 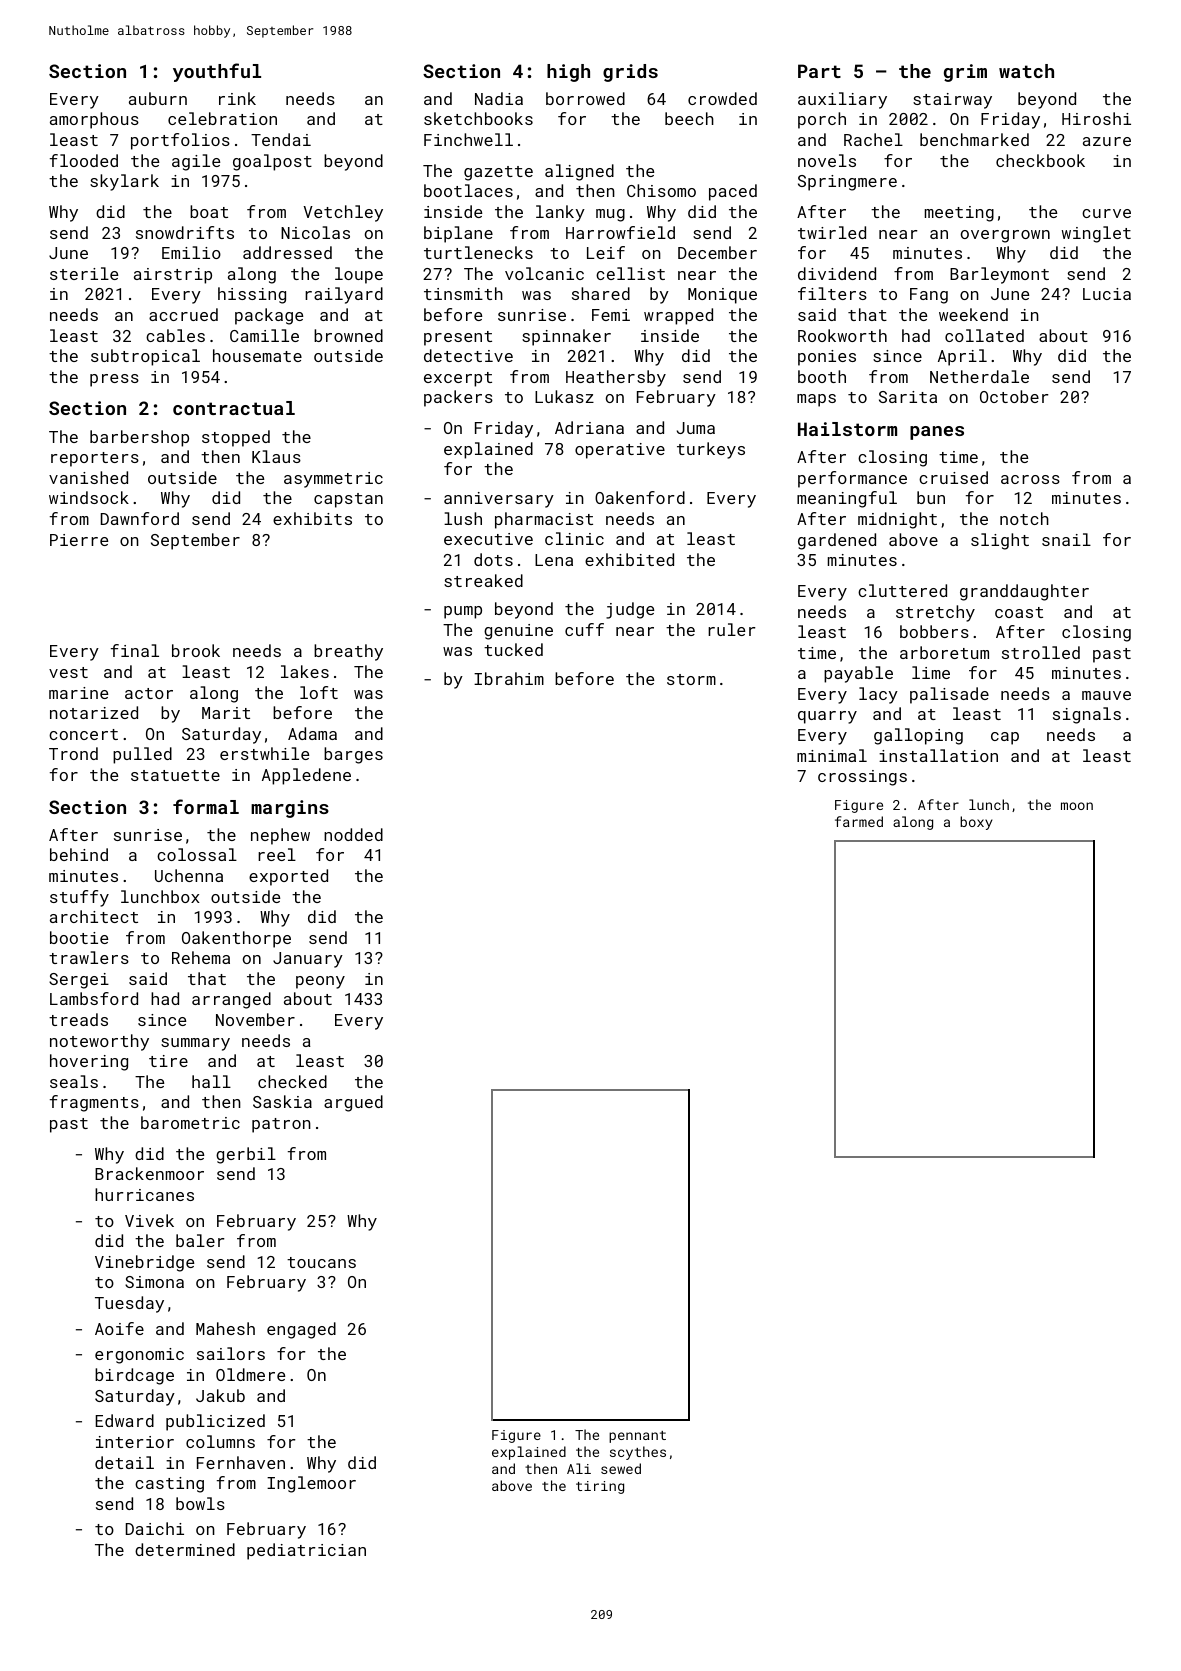 What do you see at coordinates (600, 1487) in the screenshot?
I see `tiring` at bounding box center [600, 1487].
